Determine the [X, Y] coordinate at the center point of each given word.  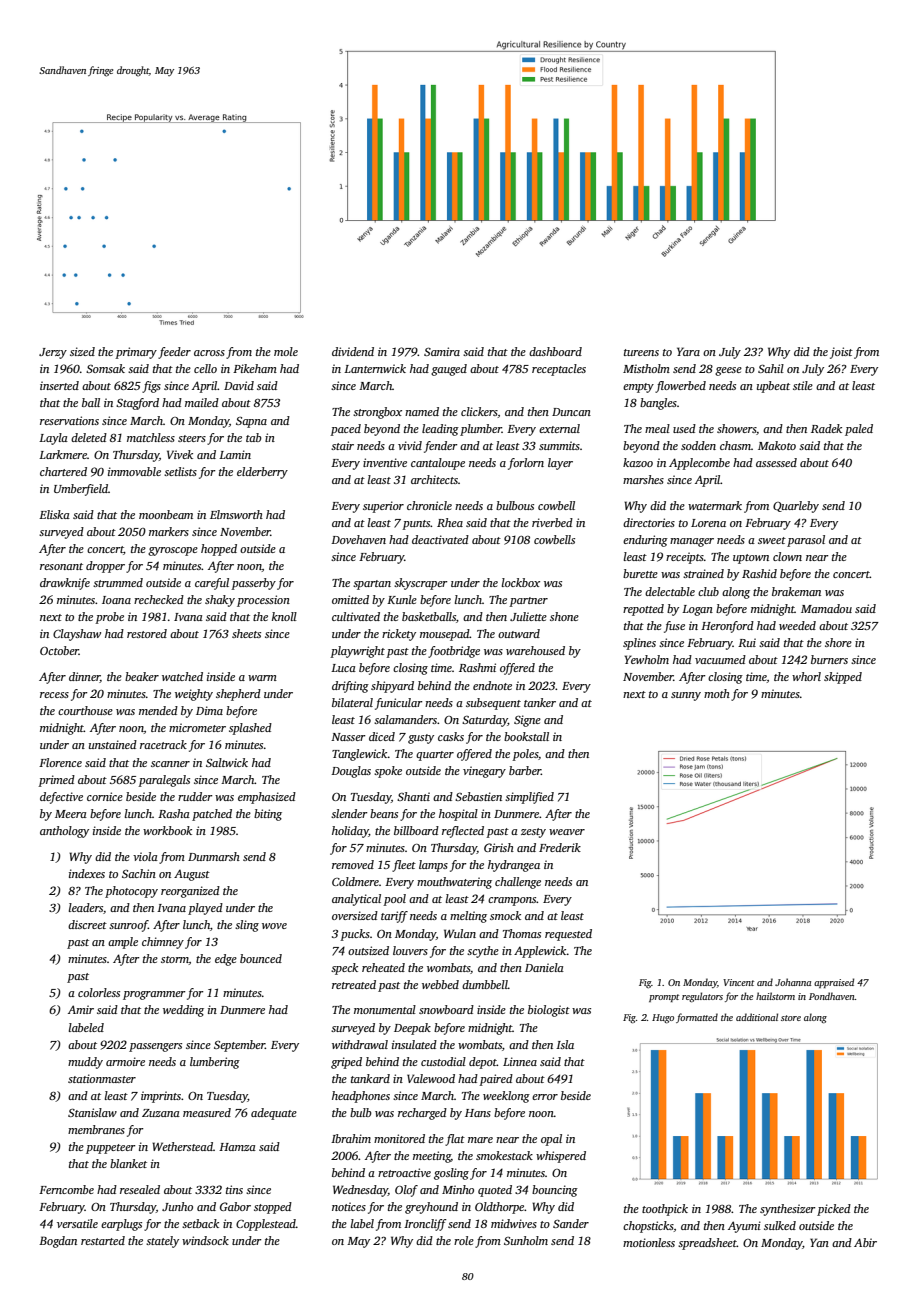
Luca [343, 668]
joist [841, 353]
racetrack [163, 744]
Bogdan [58, 1242]
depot [483, 1063]
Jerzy [53, 353]
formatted [697, 1018]
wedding [183, 1011]
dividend [353, 351]
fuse [674, 627]
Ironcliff [425, 1225]
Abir [865, 1242]
